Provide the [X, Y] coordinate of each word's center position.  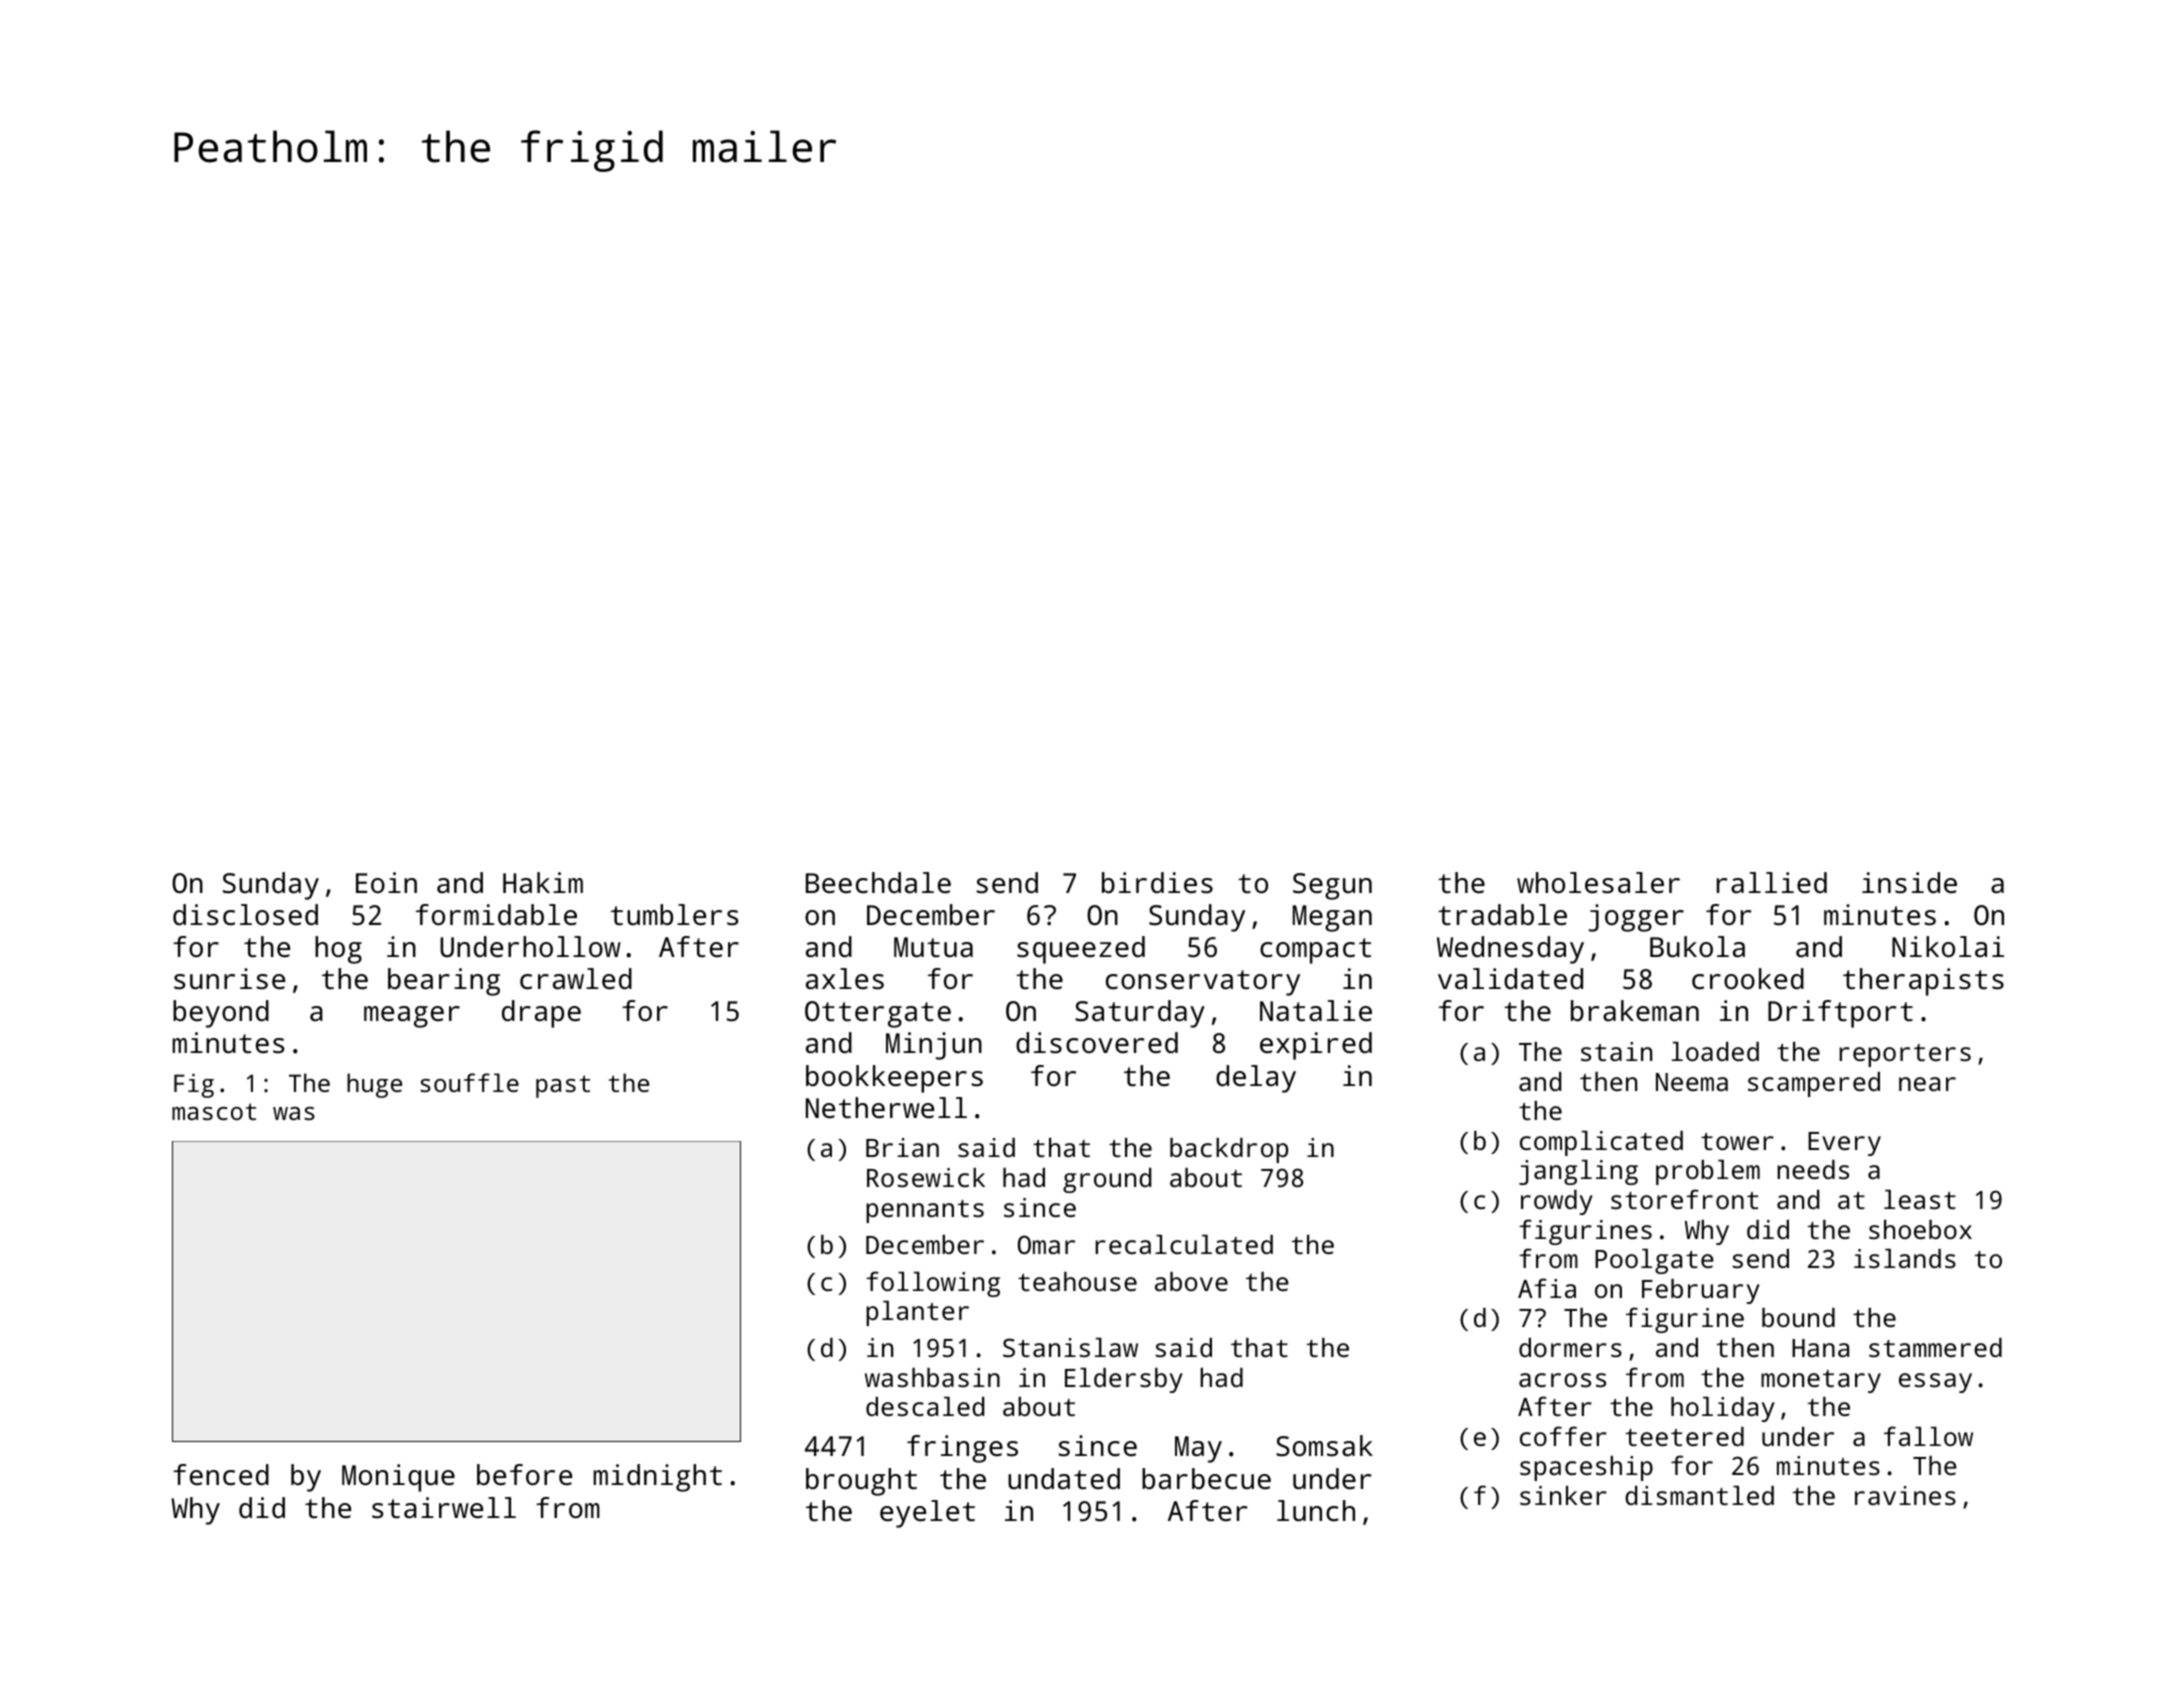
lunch [1316, 1511]
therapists [1923, 982]
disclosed [245, 915]
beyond [221, 1014]
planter [917, 1313]
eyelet [927, 1514]
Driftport [1840, 1014]
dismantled [1699, 1495]
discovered [1097, 1043]
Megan [1332, 918]
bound [1798, 1317]
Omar [1046, 1244]
